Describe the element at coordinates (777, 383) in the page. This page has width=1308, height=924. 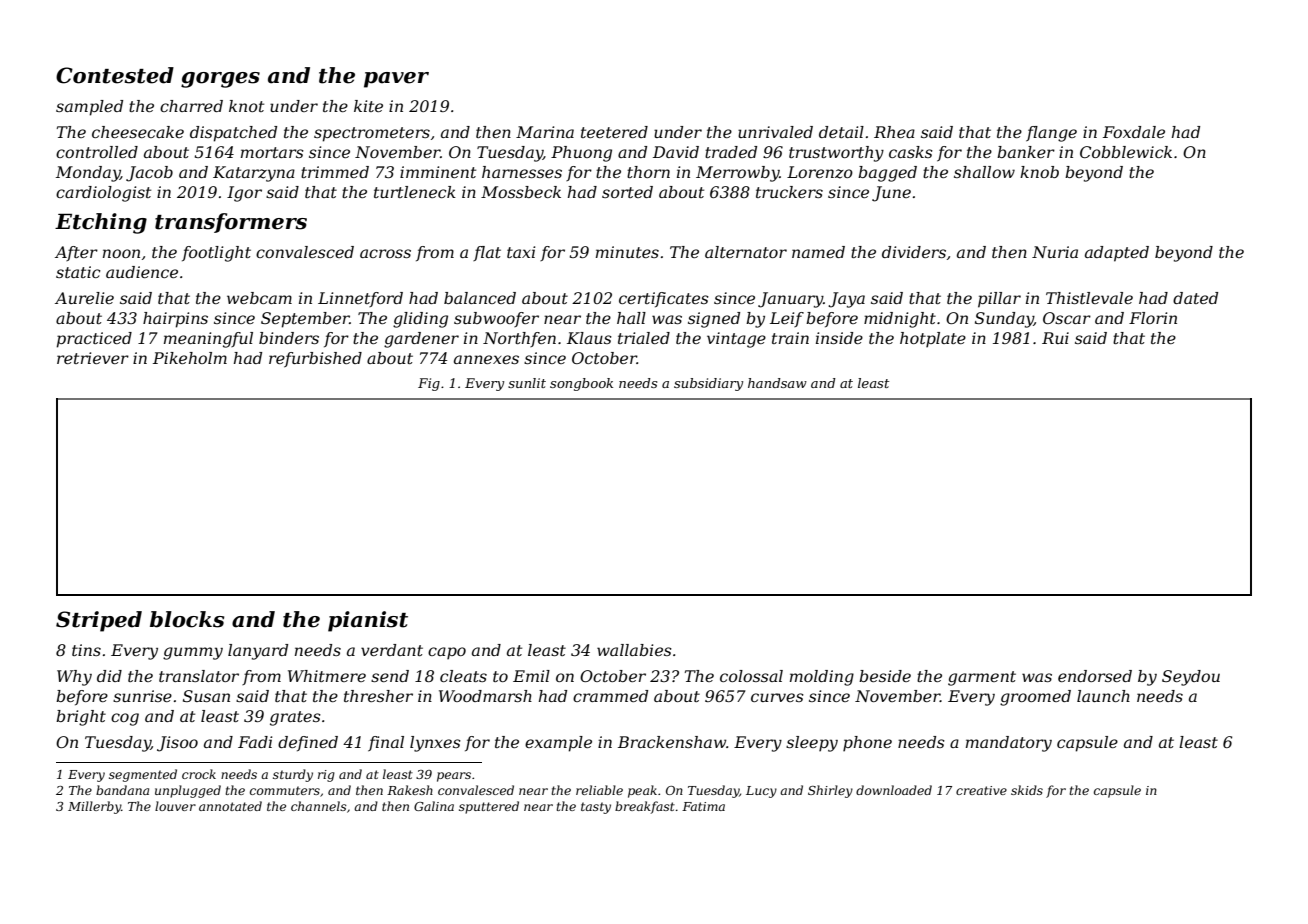
I see `handsaw` at that location.
